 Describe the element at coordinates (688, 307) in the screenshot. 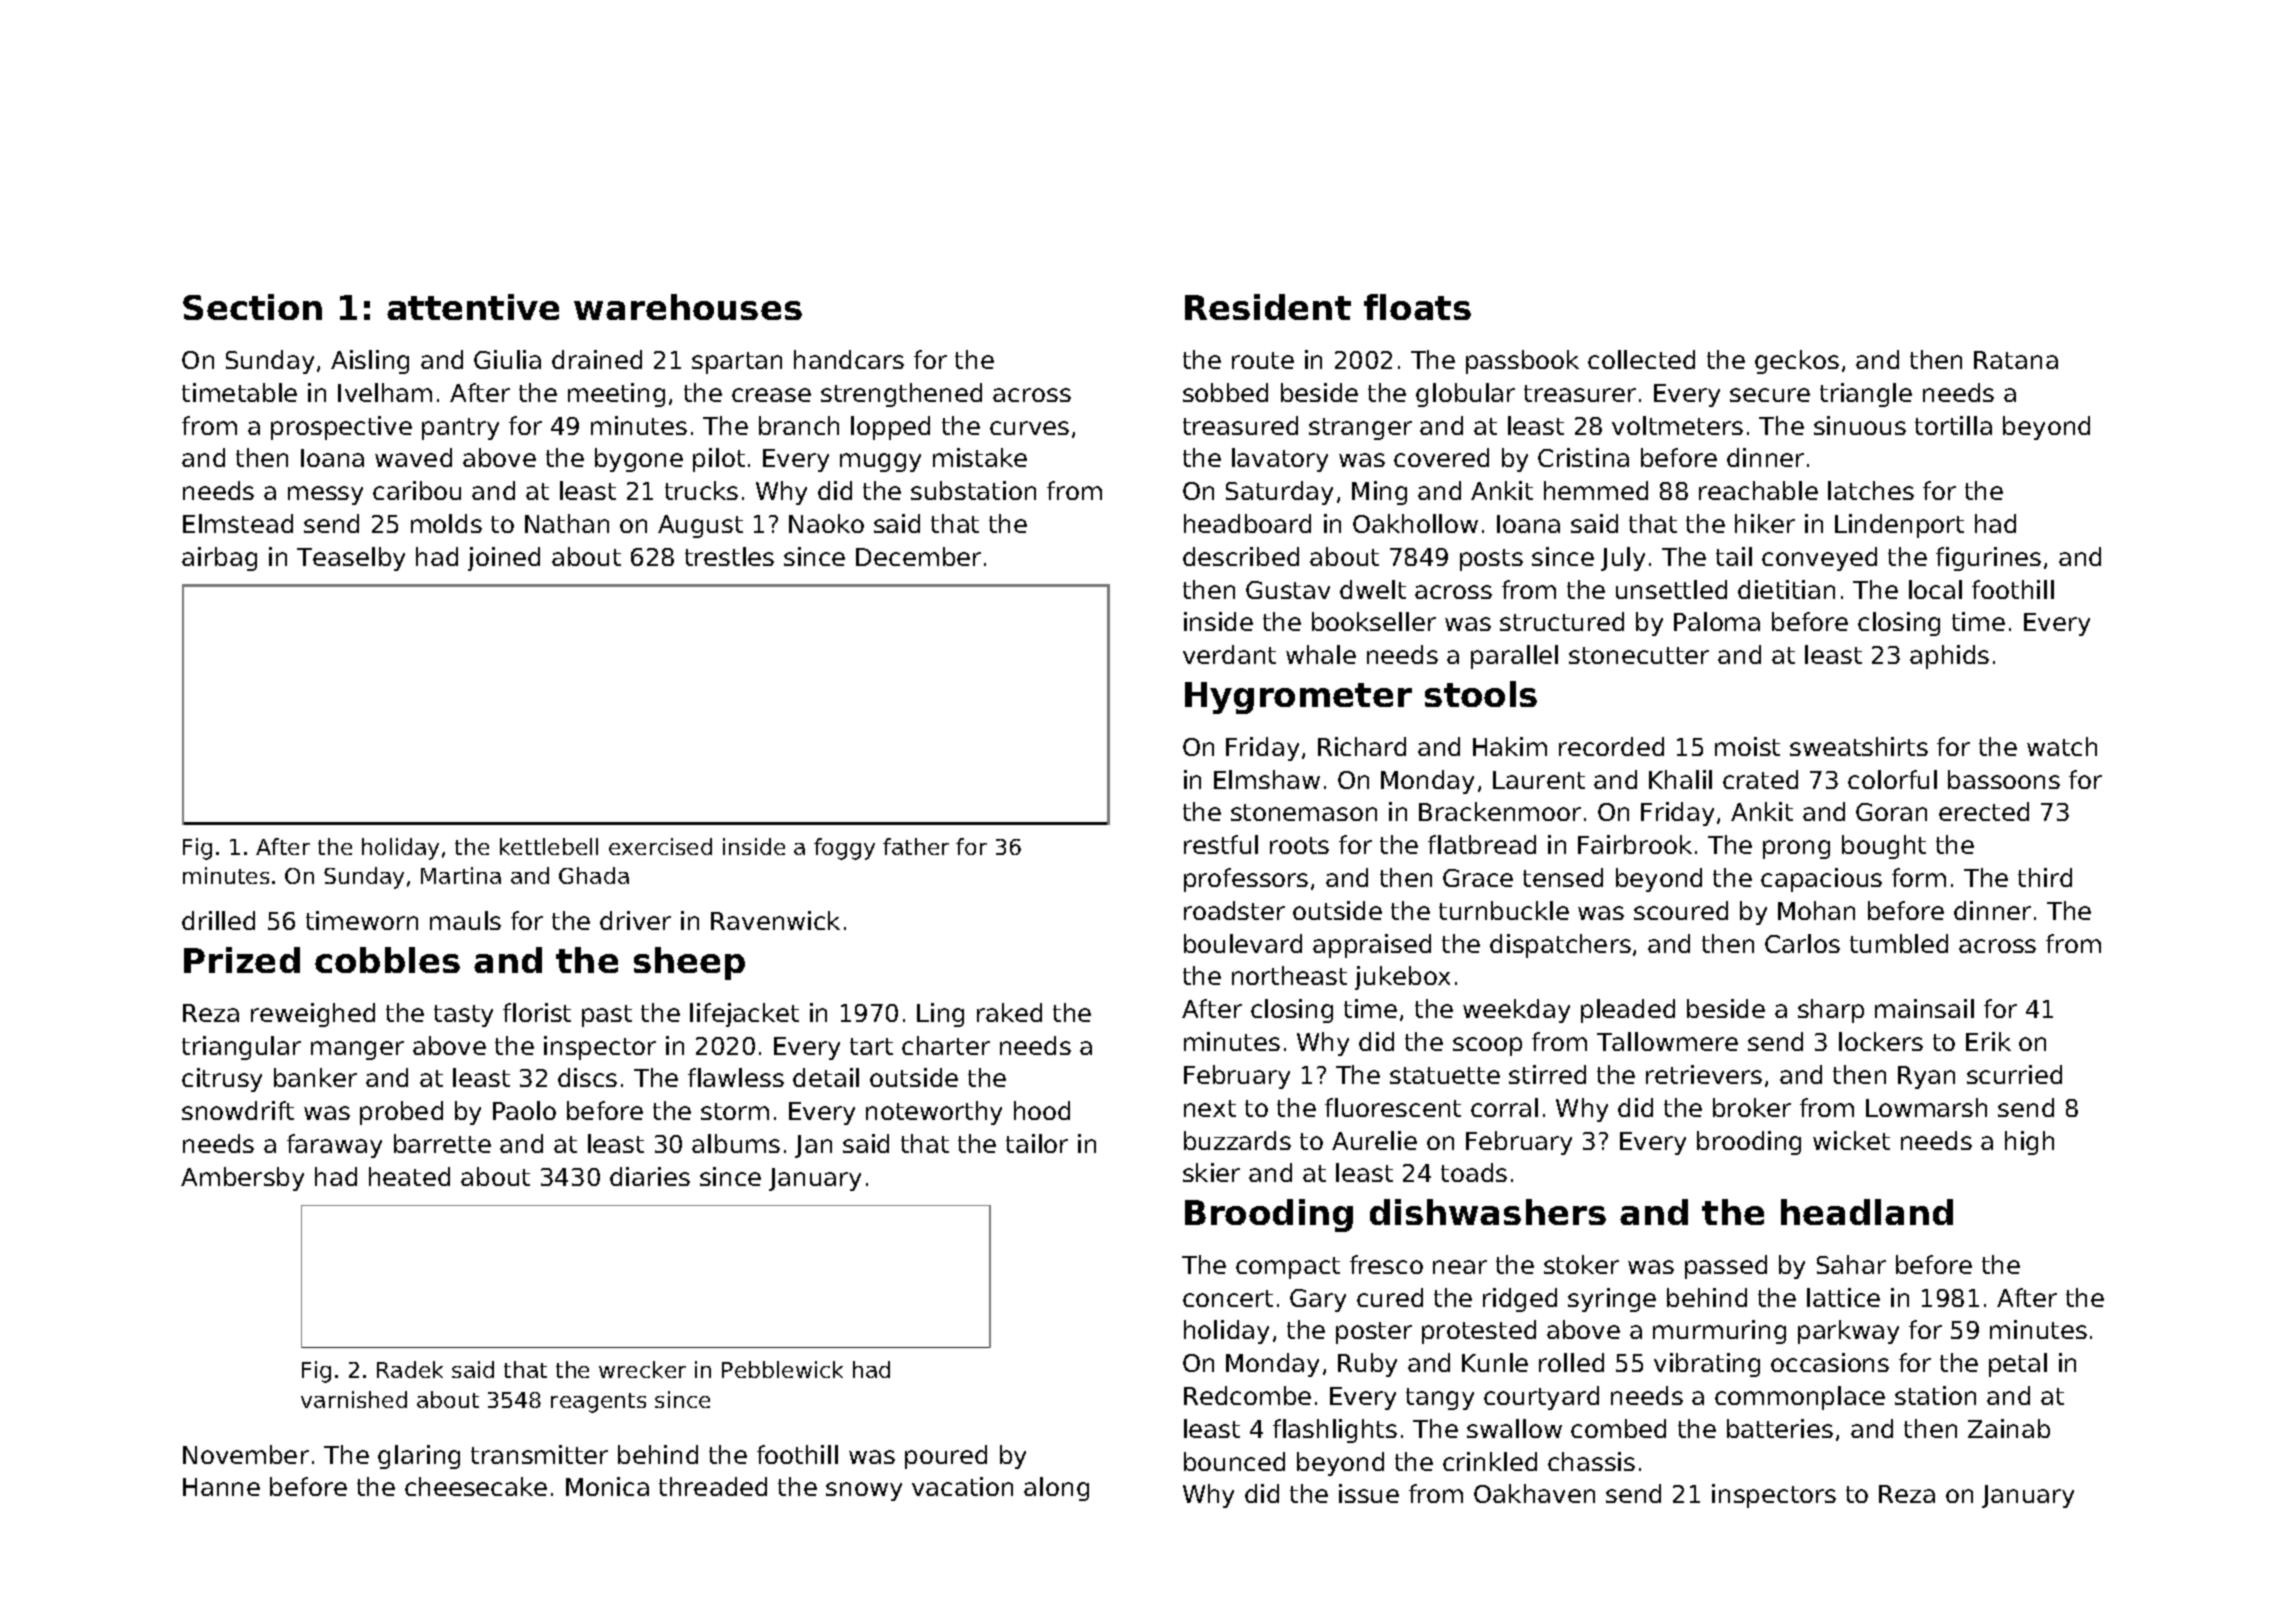

I see `warehouses` at that location.
